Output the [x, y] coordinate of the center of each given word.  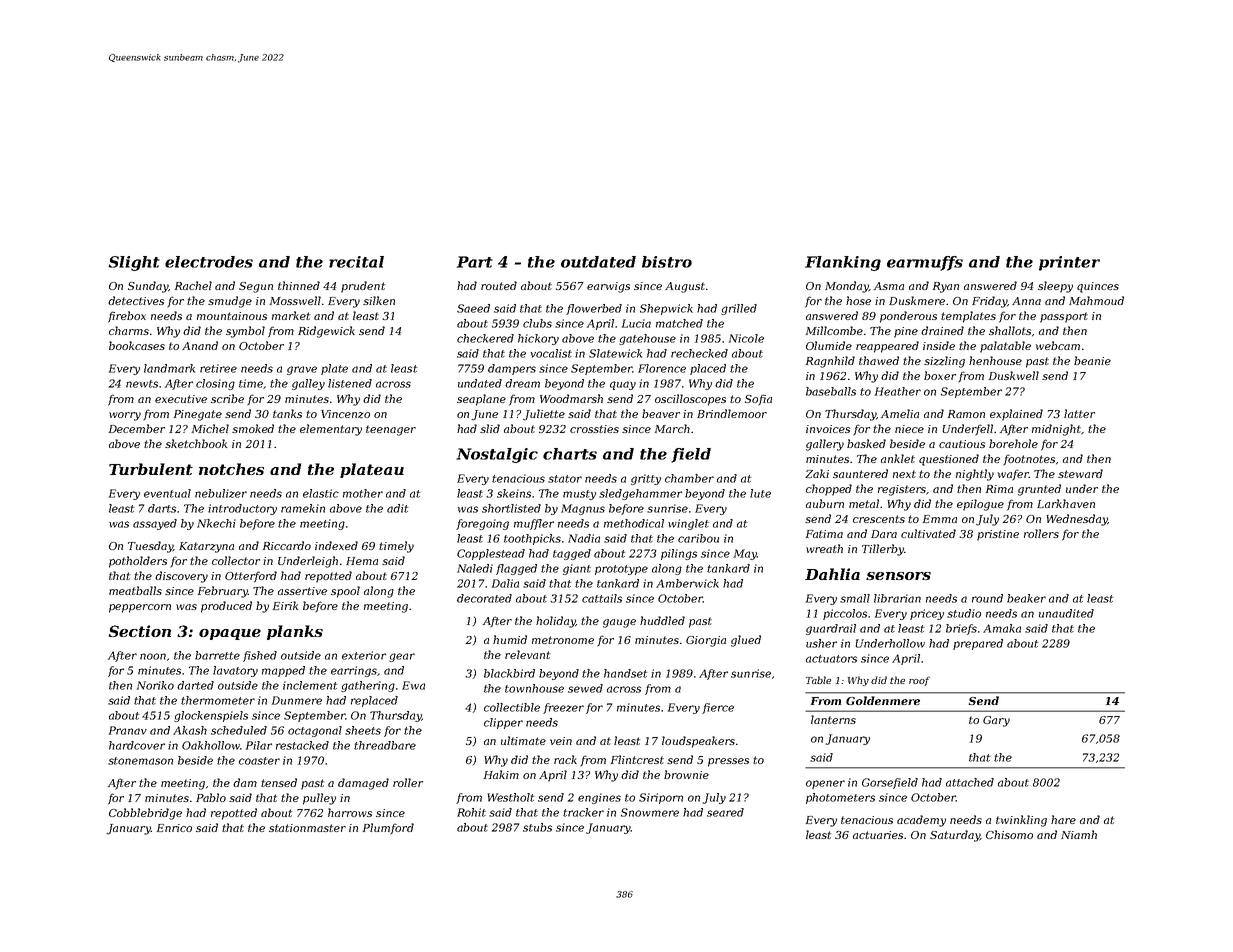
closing [215, 384]
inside [939, 345]
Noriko [155, 685]
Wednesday [1077, 520]
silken [379, 300]
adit [397, 508]
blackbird [509, 673]
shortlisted [511, 508]
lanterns [833, 719]
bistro [667, 262]
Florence [662, 368]
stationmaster [307, 828]
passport [1064, 317]
